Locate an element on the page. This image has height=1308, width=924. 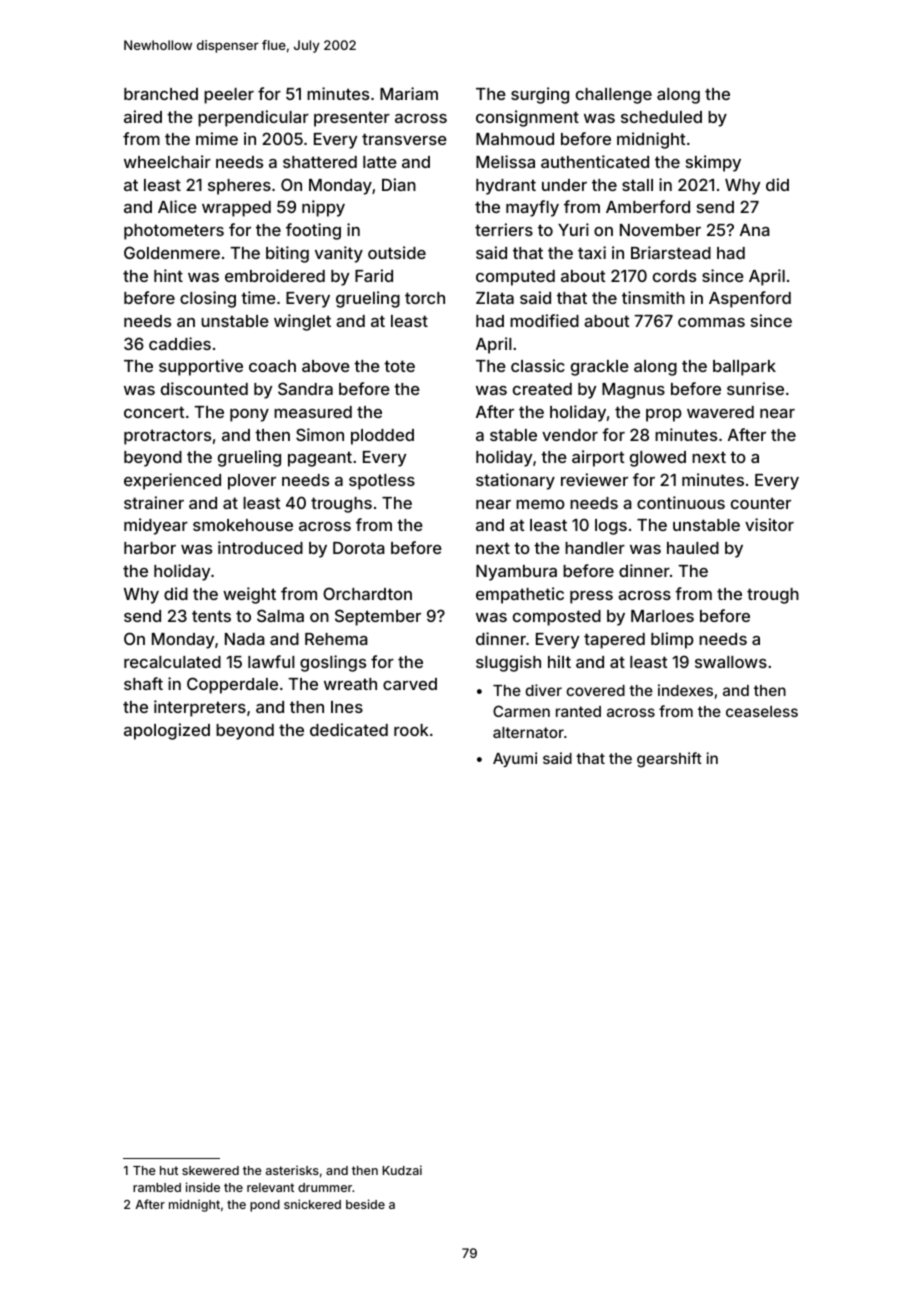
peeler is located at coordinates (229, 96).
